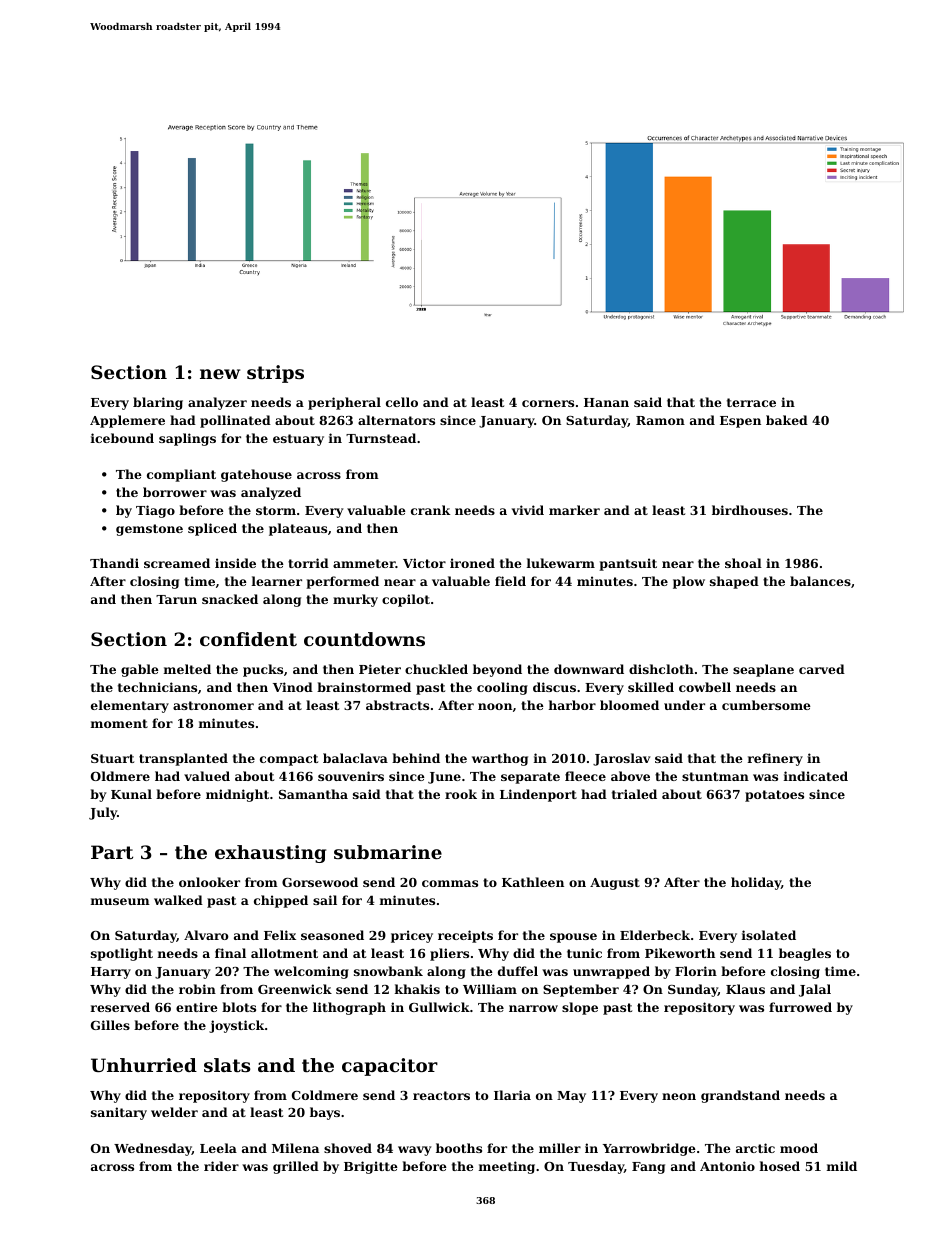  What do you see at coordinates (585, 776) in the screenshot?
I see `fleece` at bounding box center [585, 776].
